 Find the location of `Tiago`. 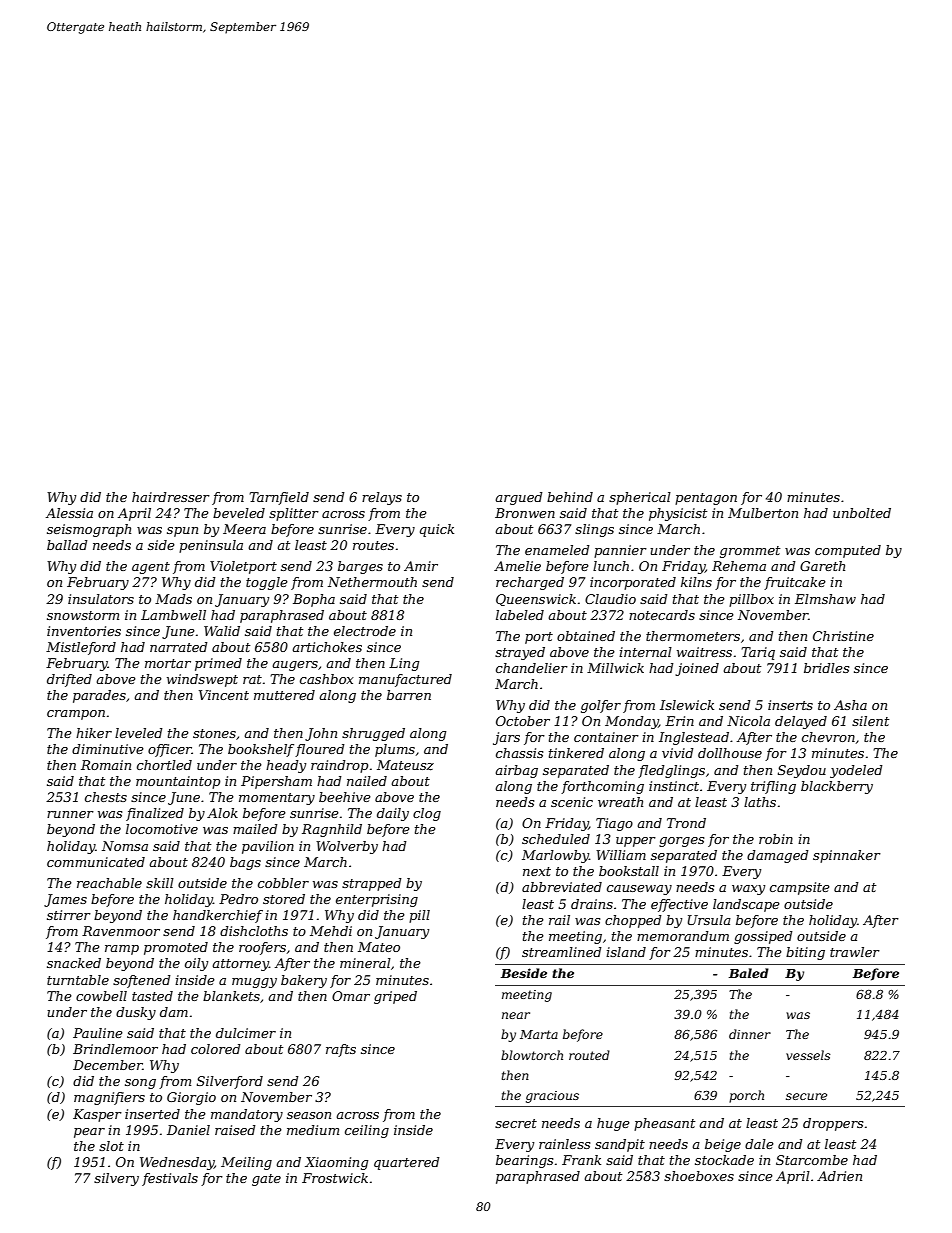

Tiago is located at coordinates (614, 824).
